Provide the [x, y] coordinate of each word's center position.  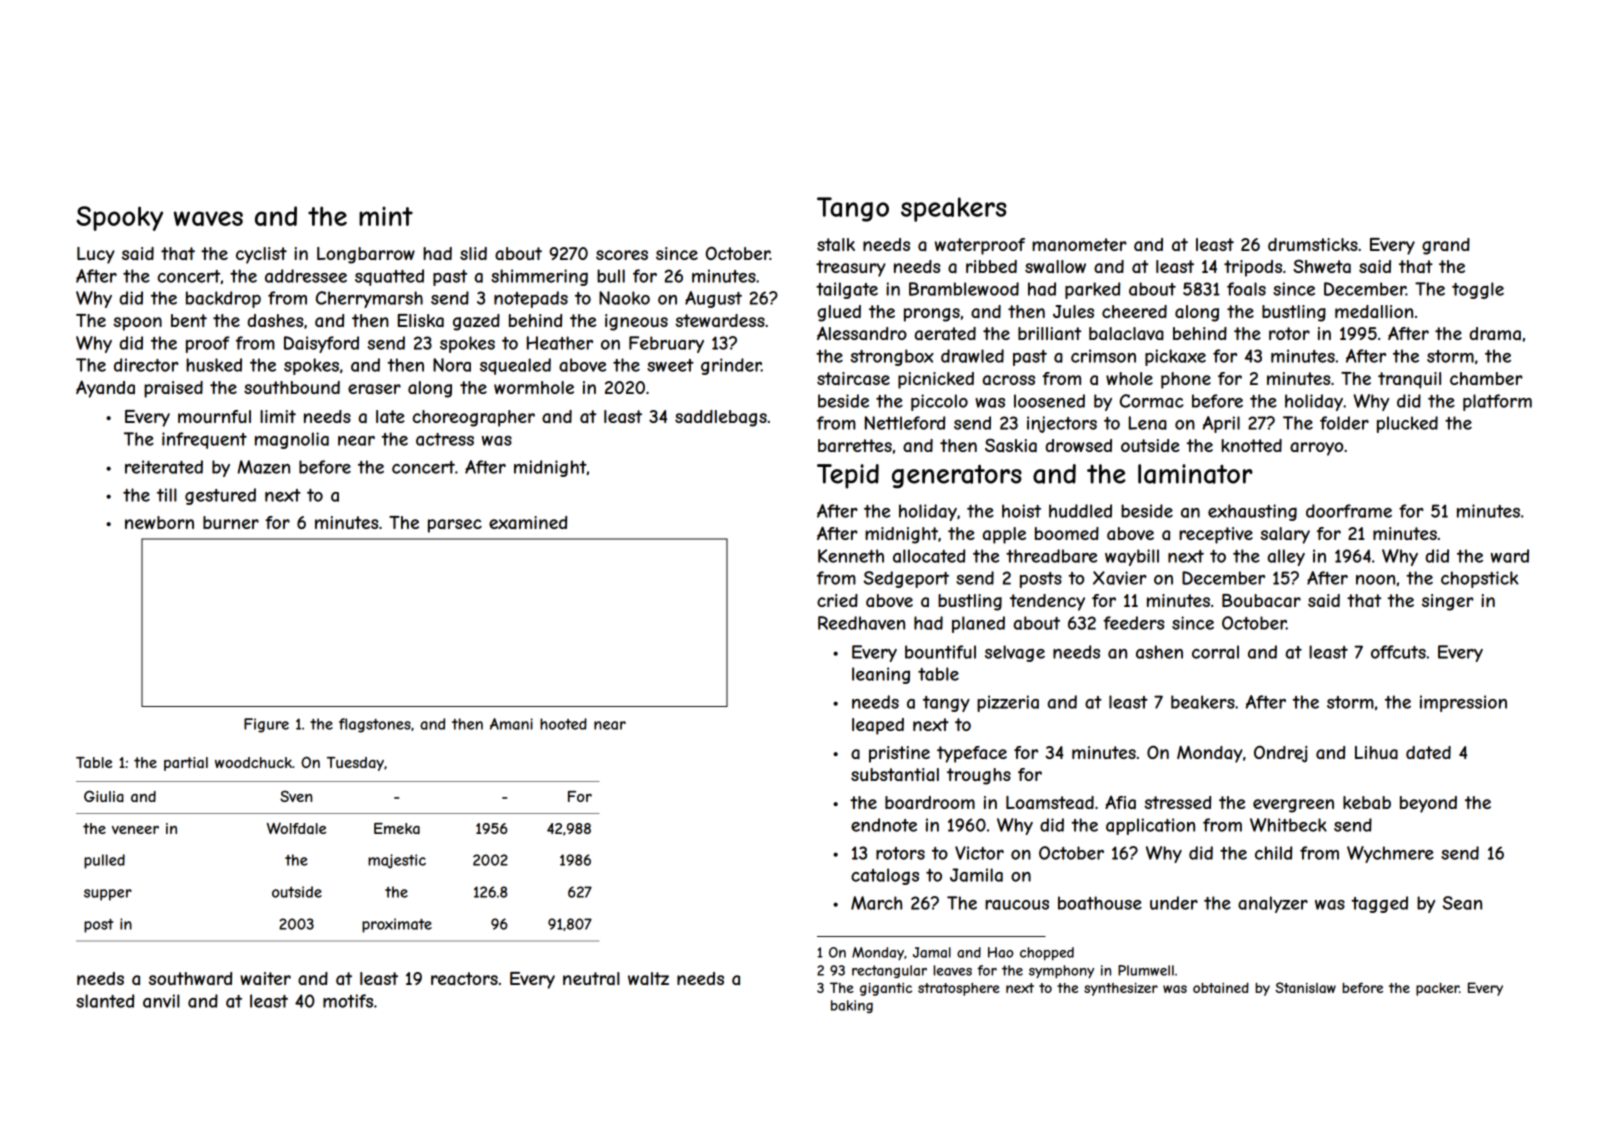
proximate [397, 925]
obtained [1221, 987]
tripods [1253, 268]
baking [852, 1006]
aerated [945, 334]
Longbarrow [366, 255]
